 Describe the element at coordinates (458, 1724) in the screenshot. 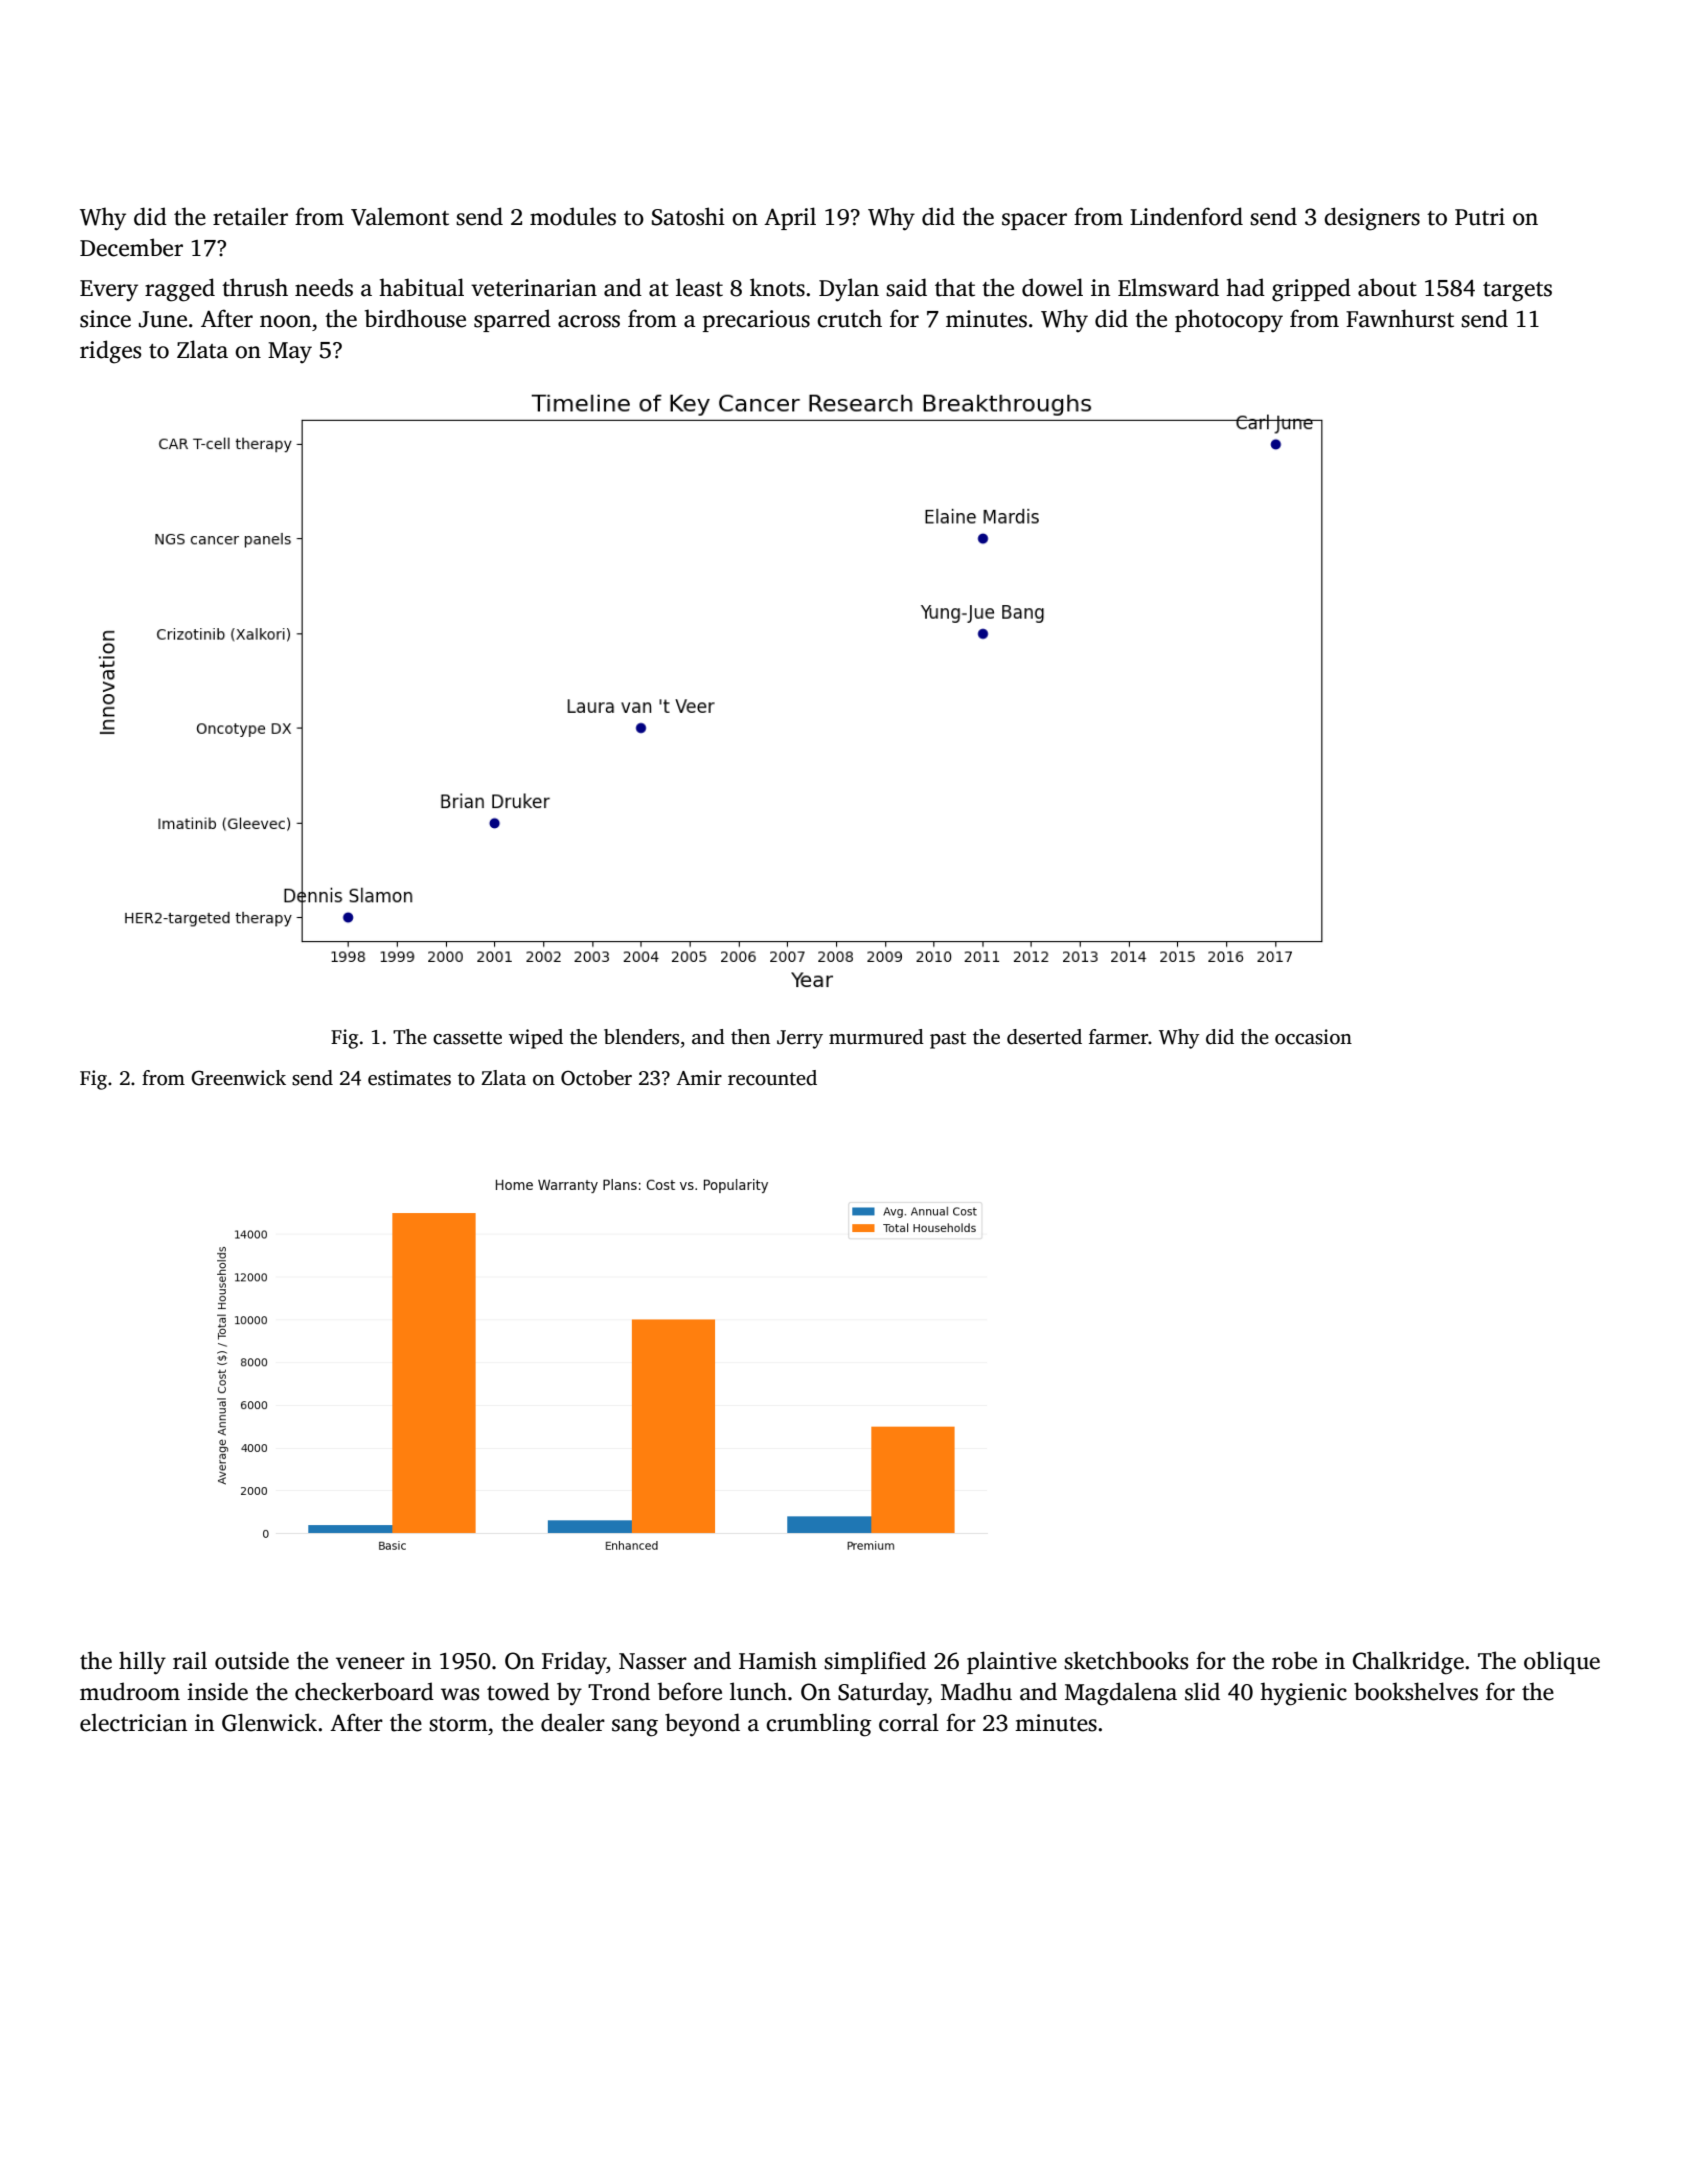

I see `storm` at that location.
